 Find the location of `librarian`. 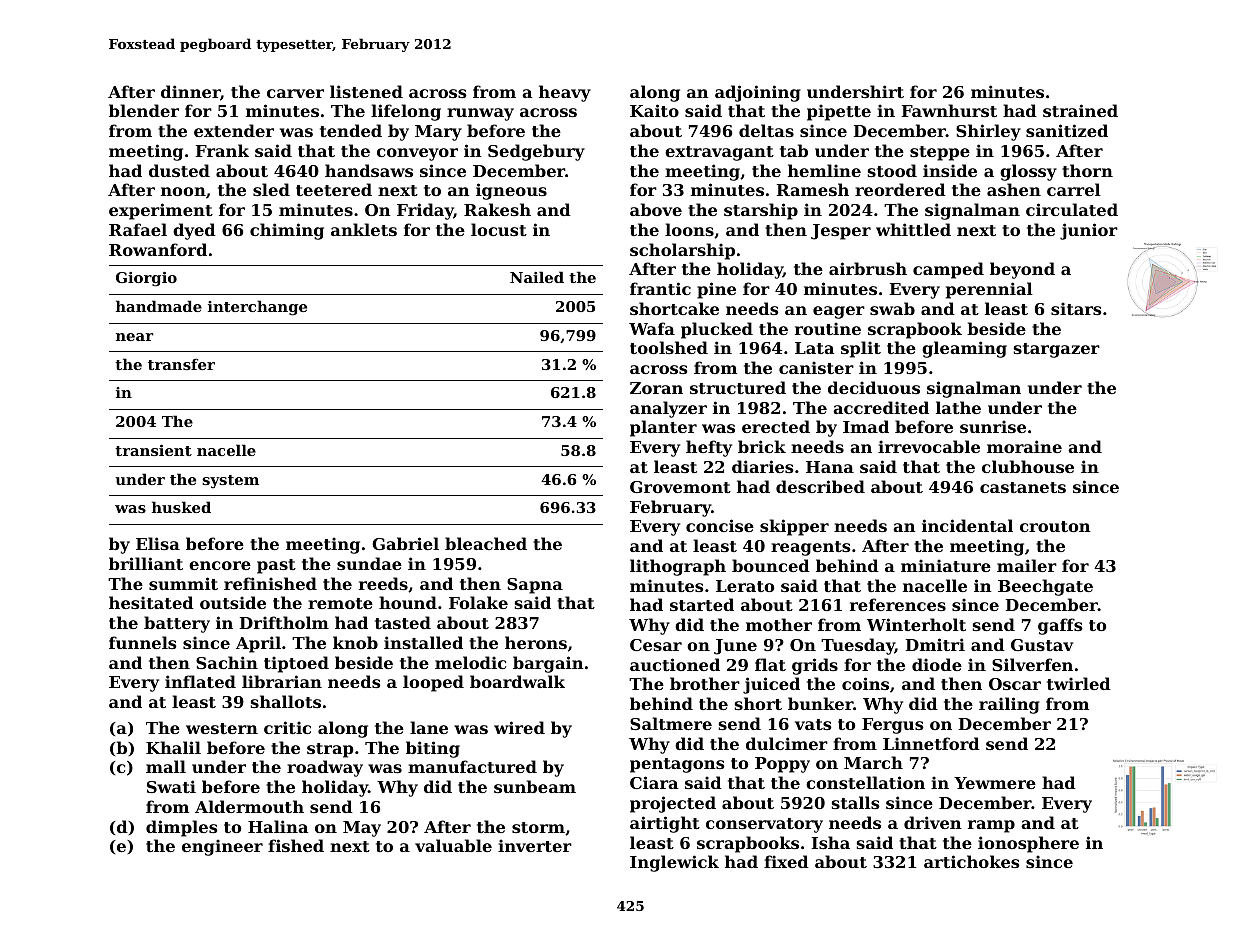

librarian is located at coordinates (282, 681).
